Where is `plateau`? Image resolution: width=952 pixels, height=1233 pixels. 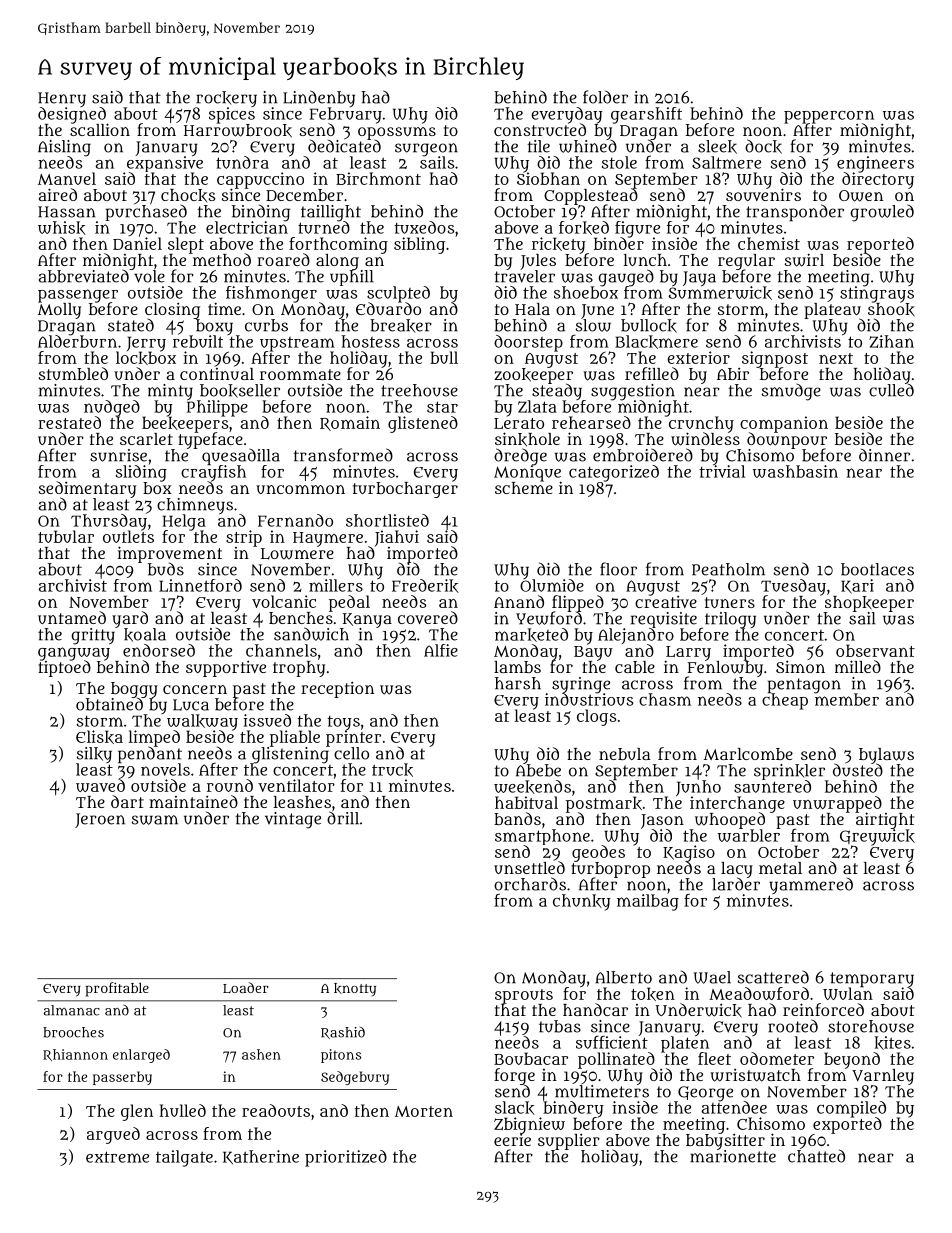
plateau is located at coordinates (832, 311).
